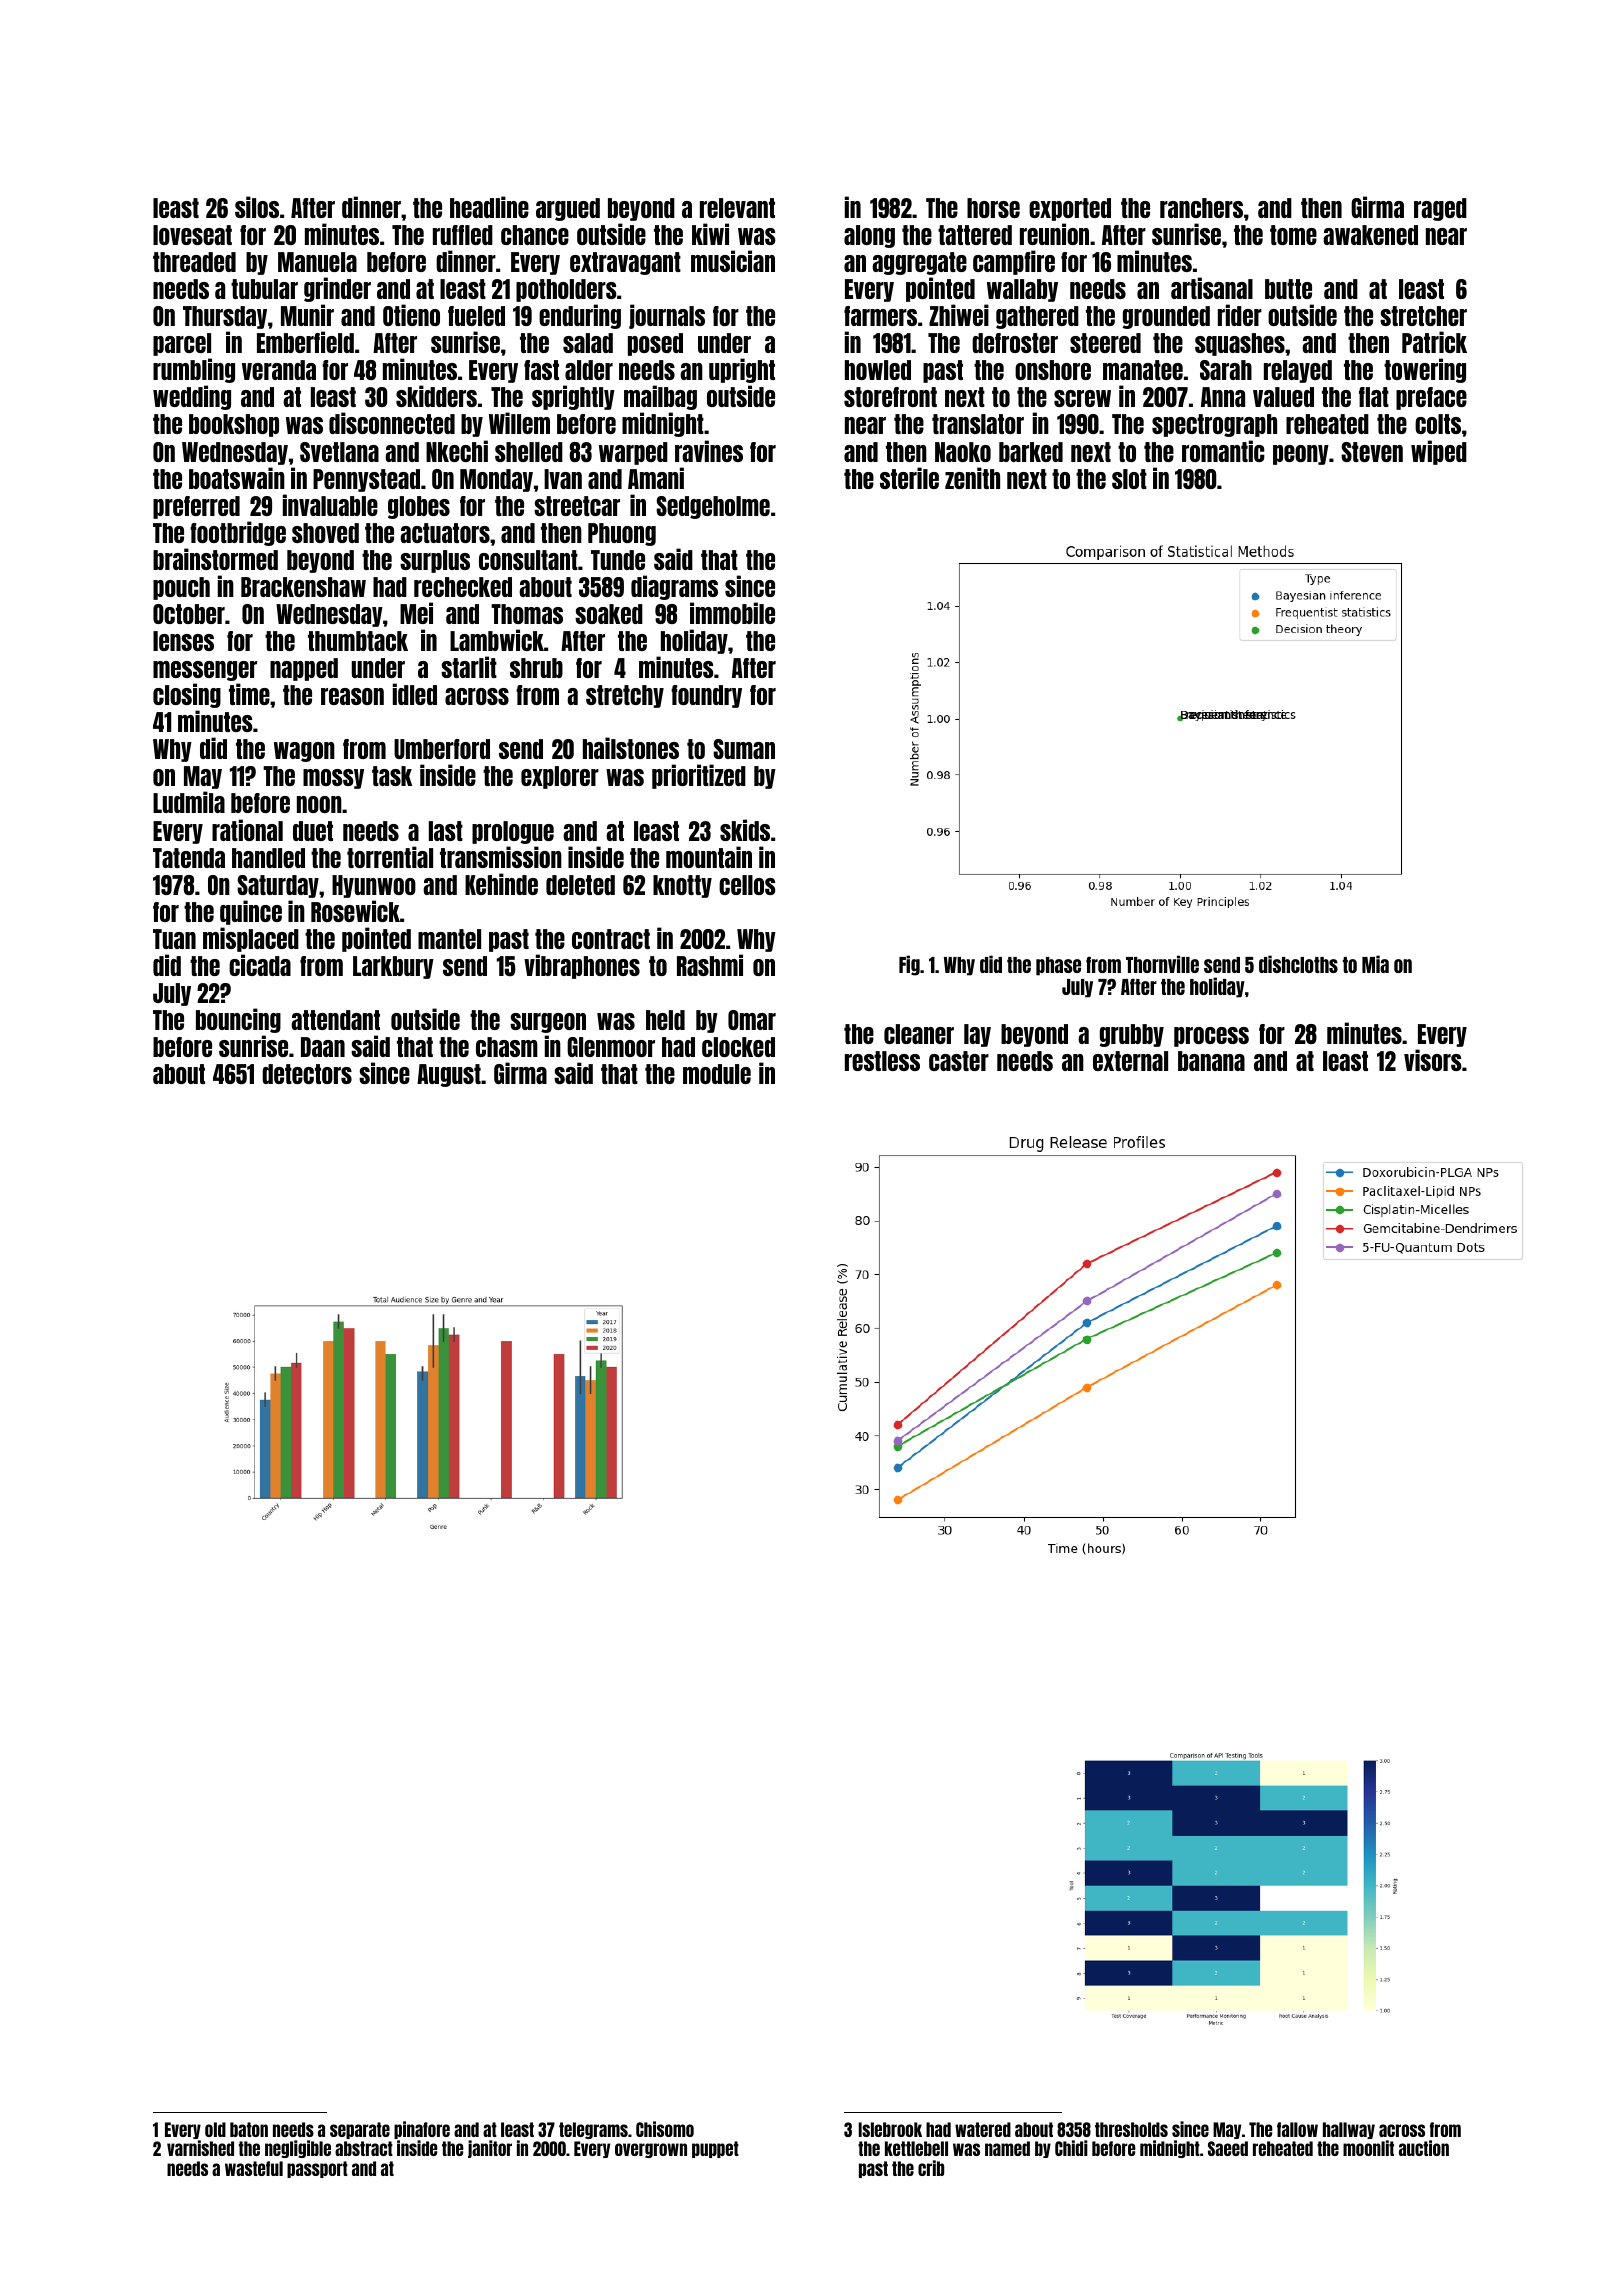  What do you see at coordinates (189, 858) in the screenshot?
I see `Tatenda` at bounding box center [189, 858].
